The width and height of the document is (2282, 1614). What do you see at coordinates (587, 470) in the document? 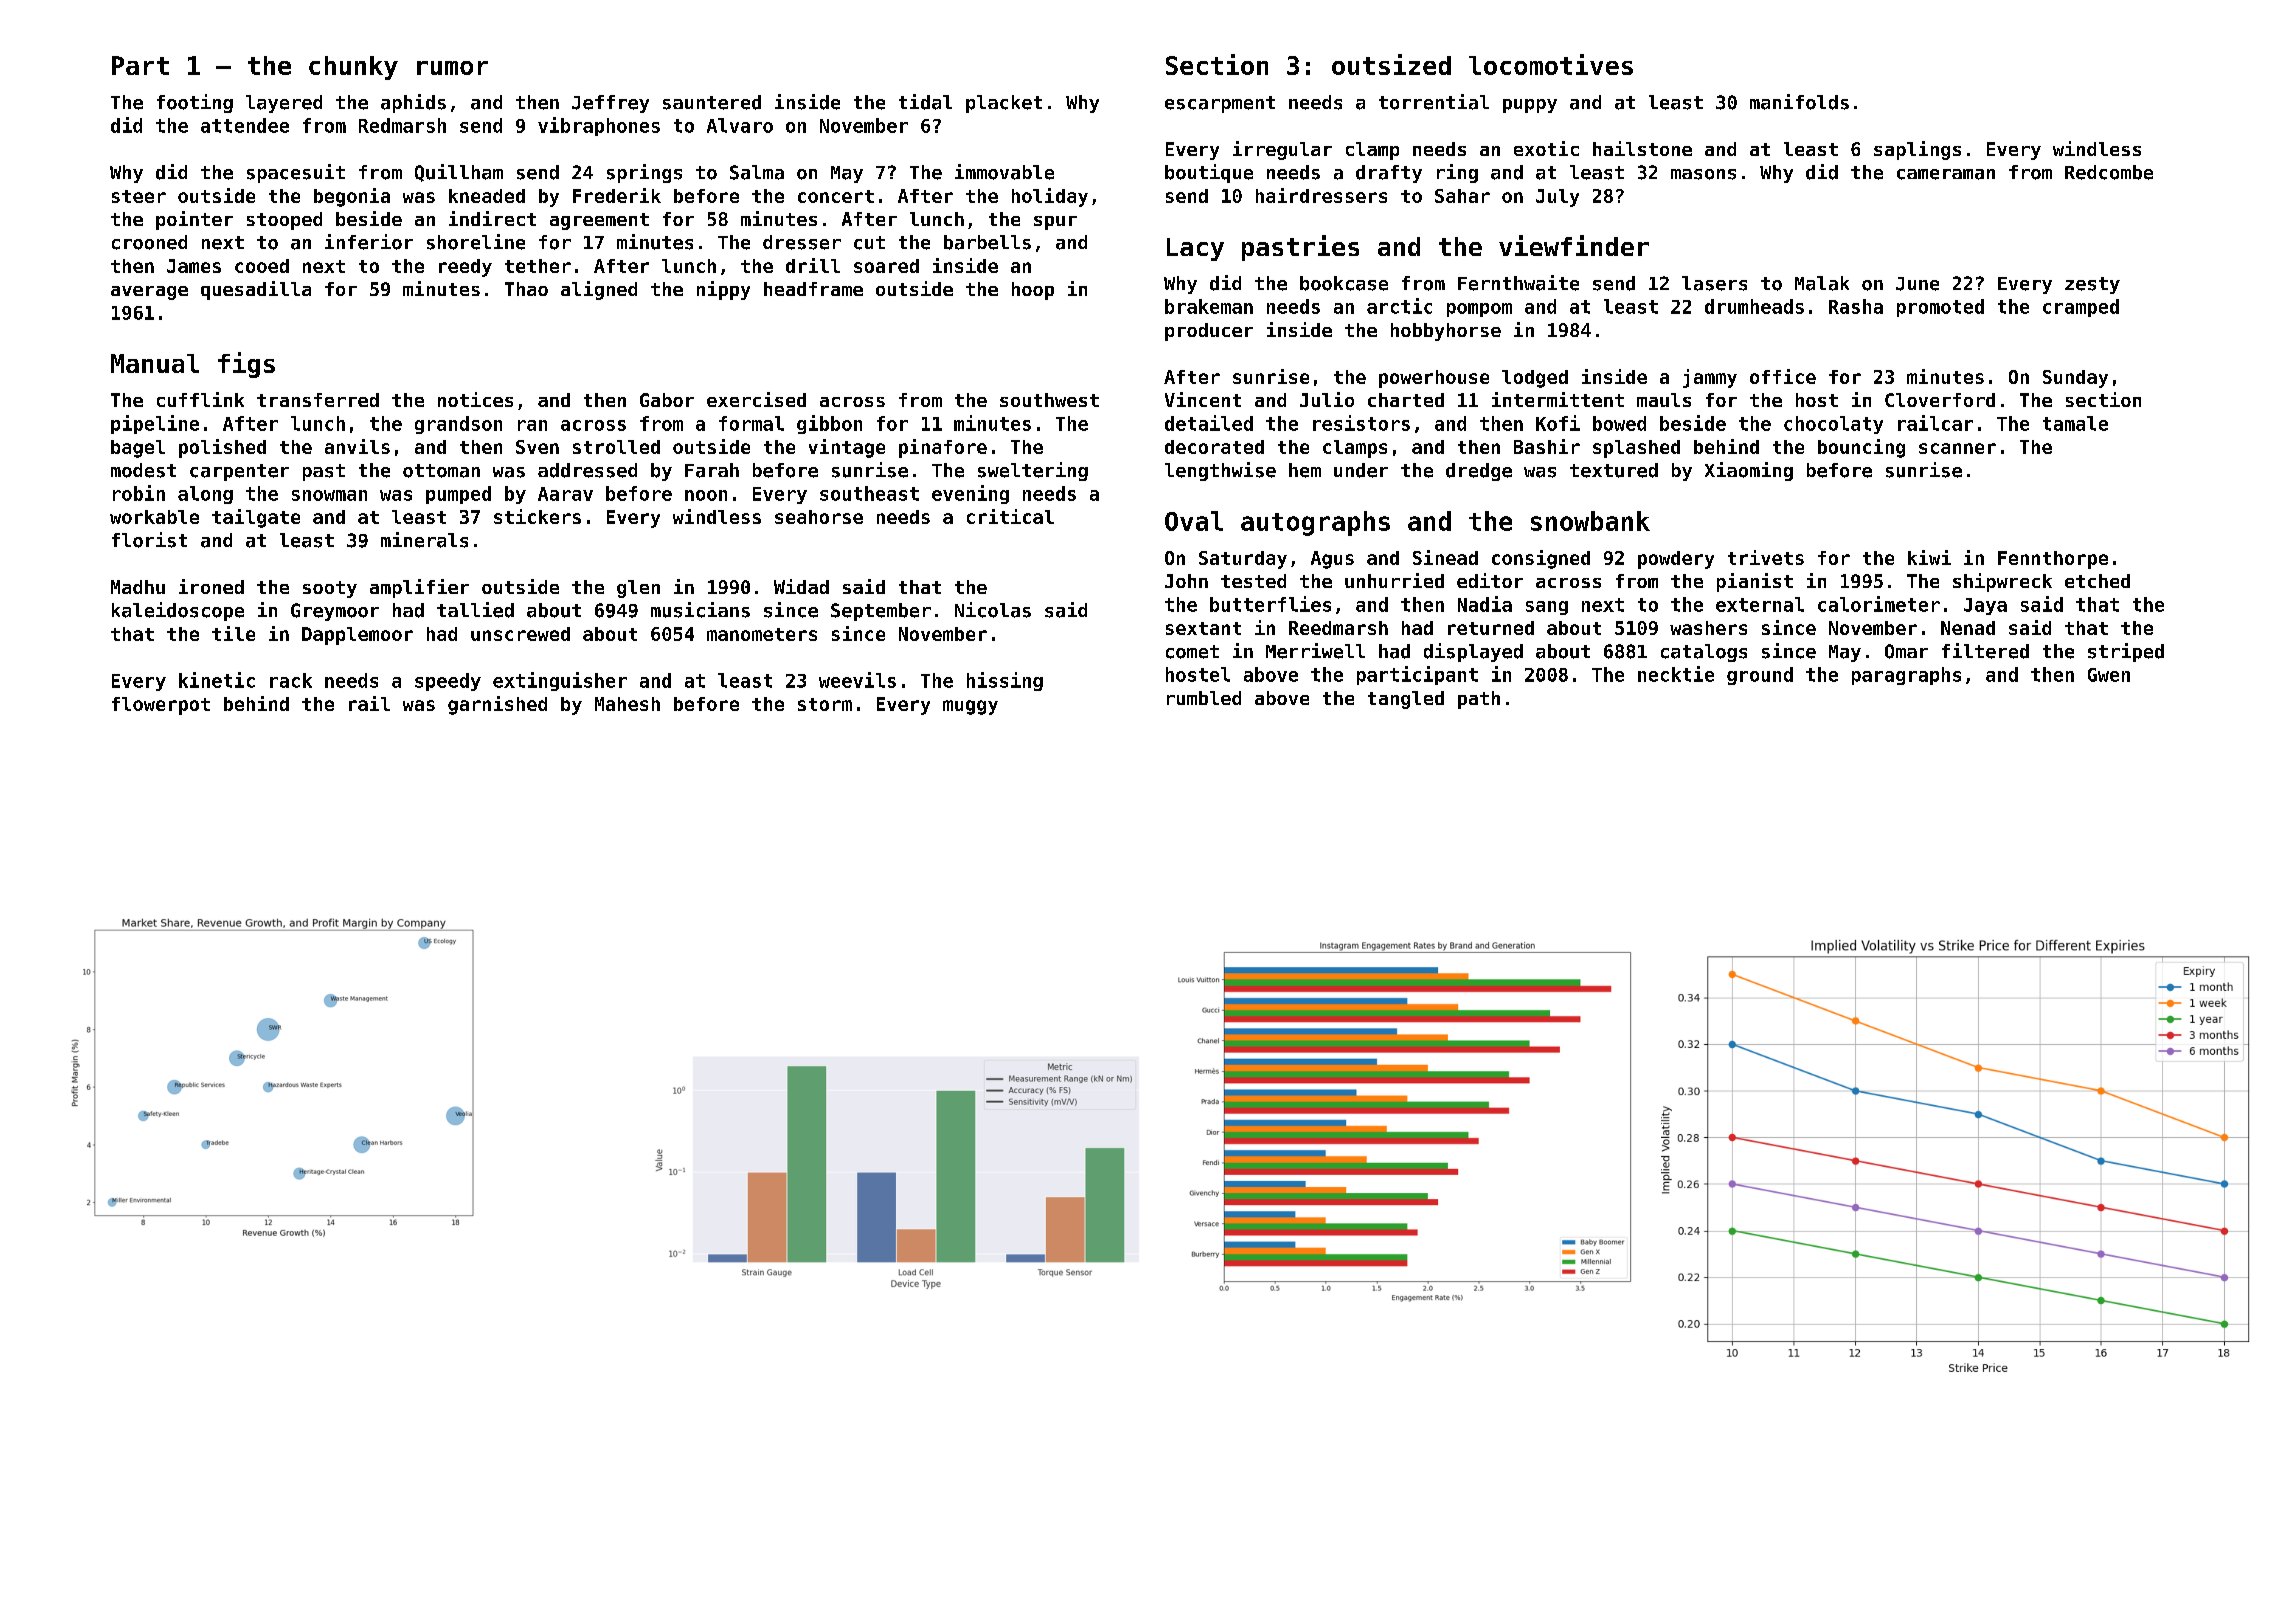
I see `addressed` at bounding box center [587, 470].
